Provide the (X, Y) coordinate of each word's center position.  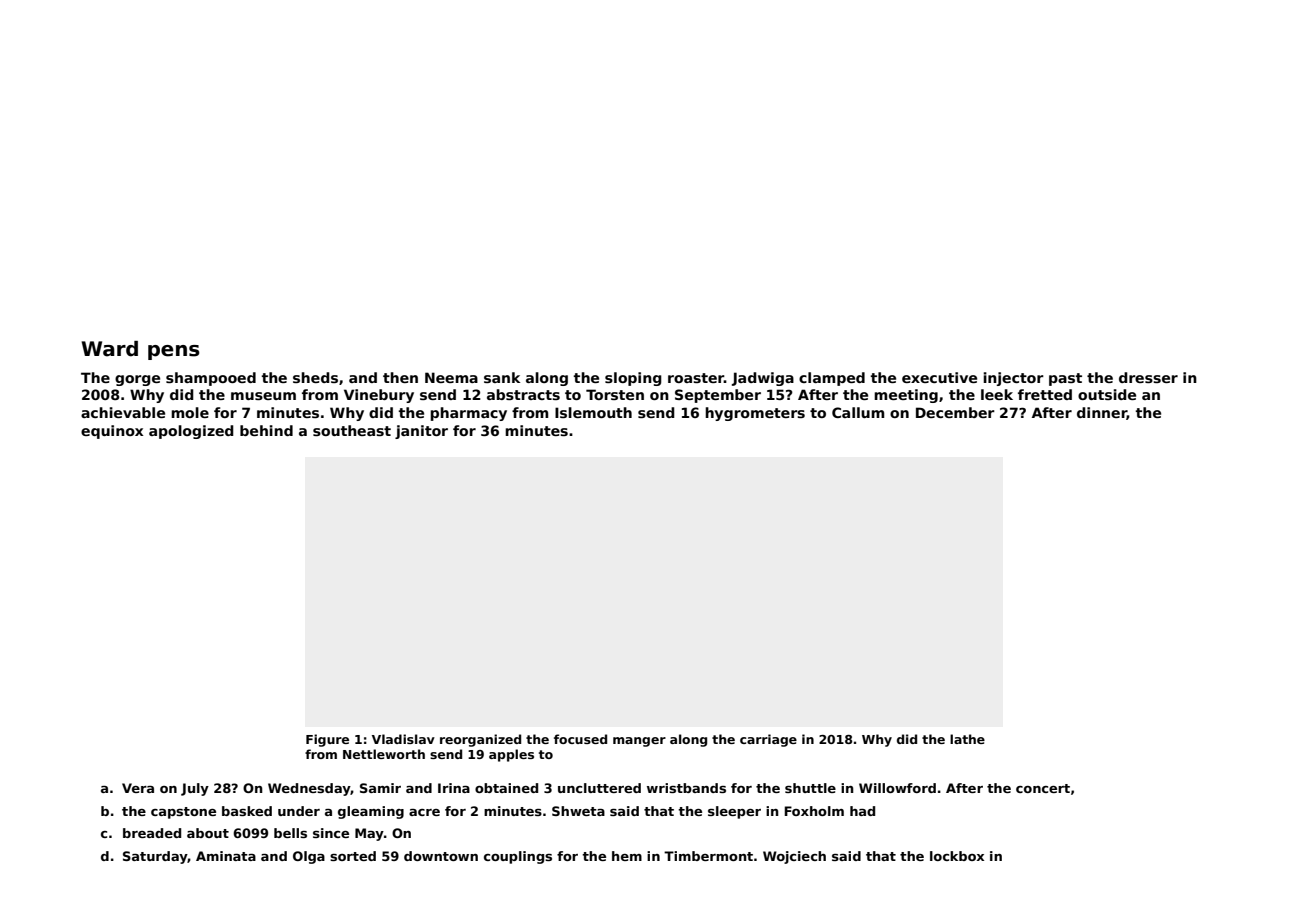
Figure (327, 740)
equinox (112, 432)
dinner (1102, 413)
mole (190, 412)
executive (939, 377)
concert (1043, 788)
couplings (518, 857)
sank (502, 377)
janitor (421, 432)
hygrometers (755, 414)
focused (580, 739)
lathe (967, 739)
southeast (352, 430)
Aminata (226, 856)
